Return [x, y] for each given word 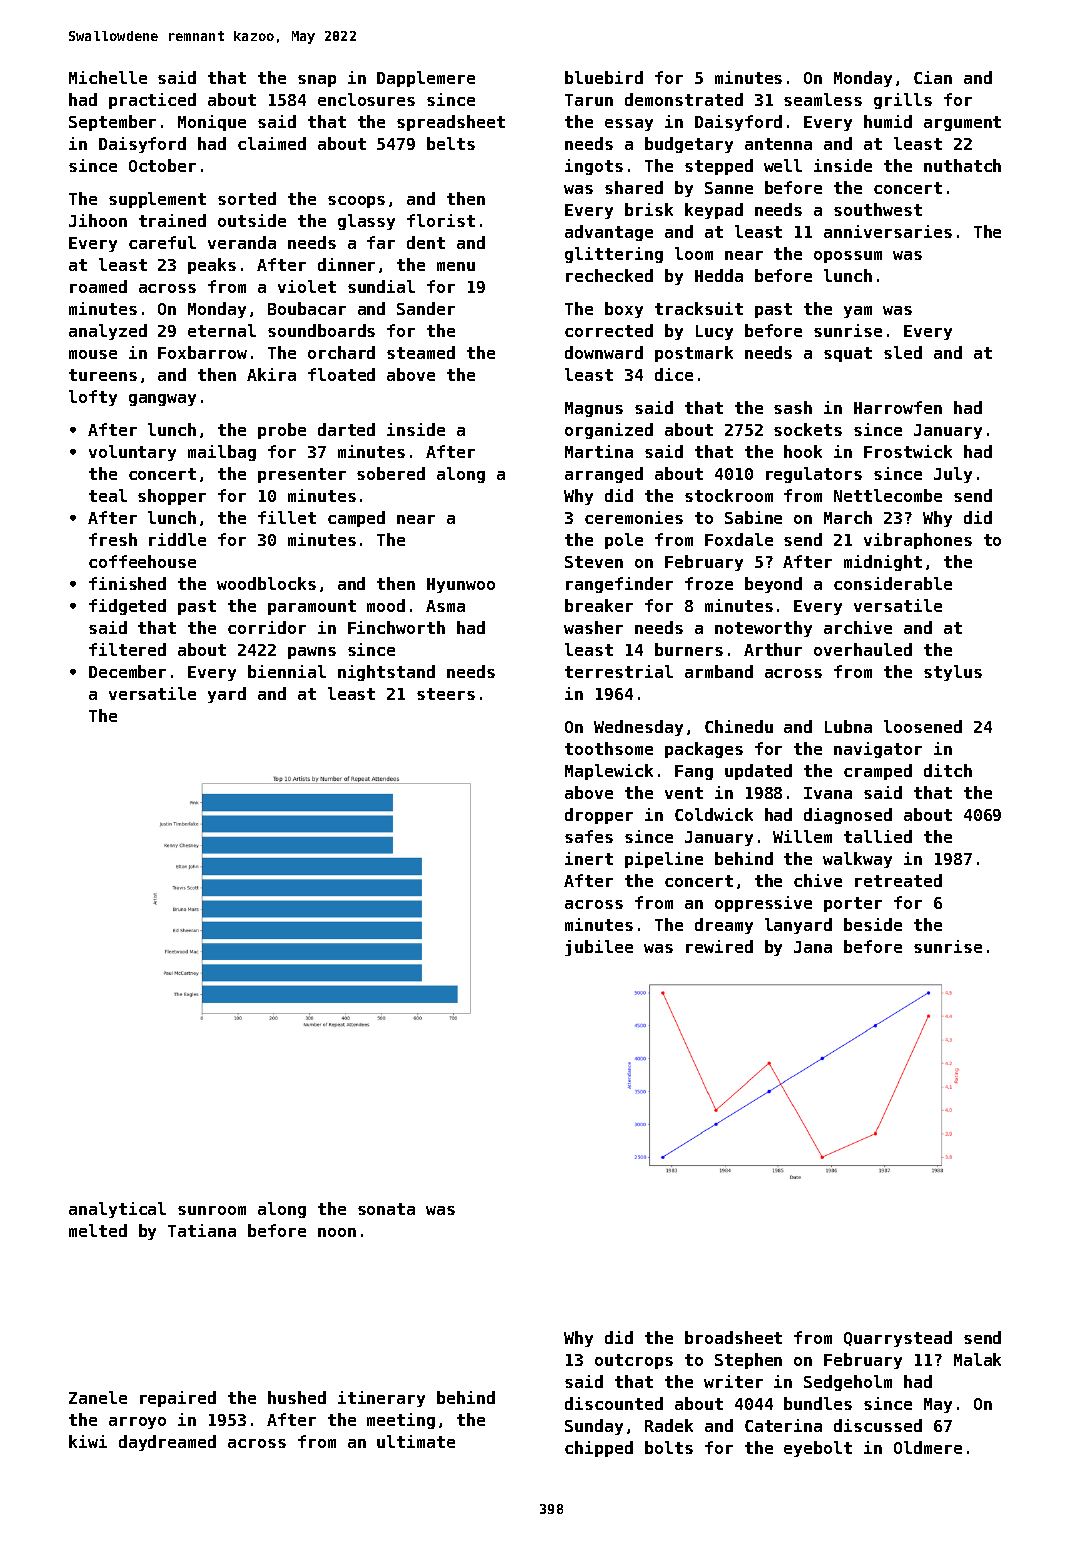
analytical [117, 1210]
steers [446, 694]
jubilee [599, 948]
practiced [152, 101]
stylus [953, 673]
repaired [178, 1399]
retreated [898, 880]
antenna [778, 144]
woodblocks [266, 583]
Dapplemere [426, 79]
